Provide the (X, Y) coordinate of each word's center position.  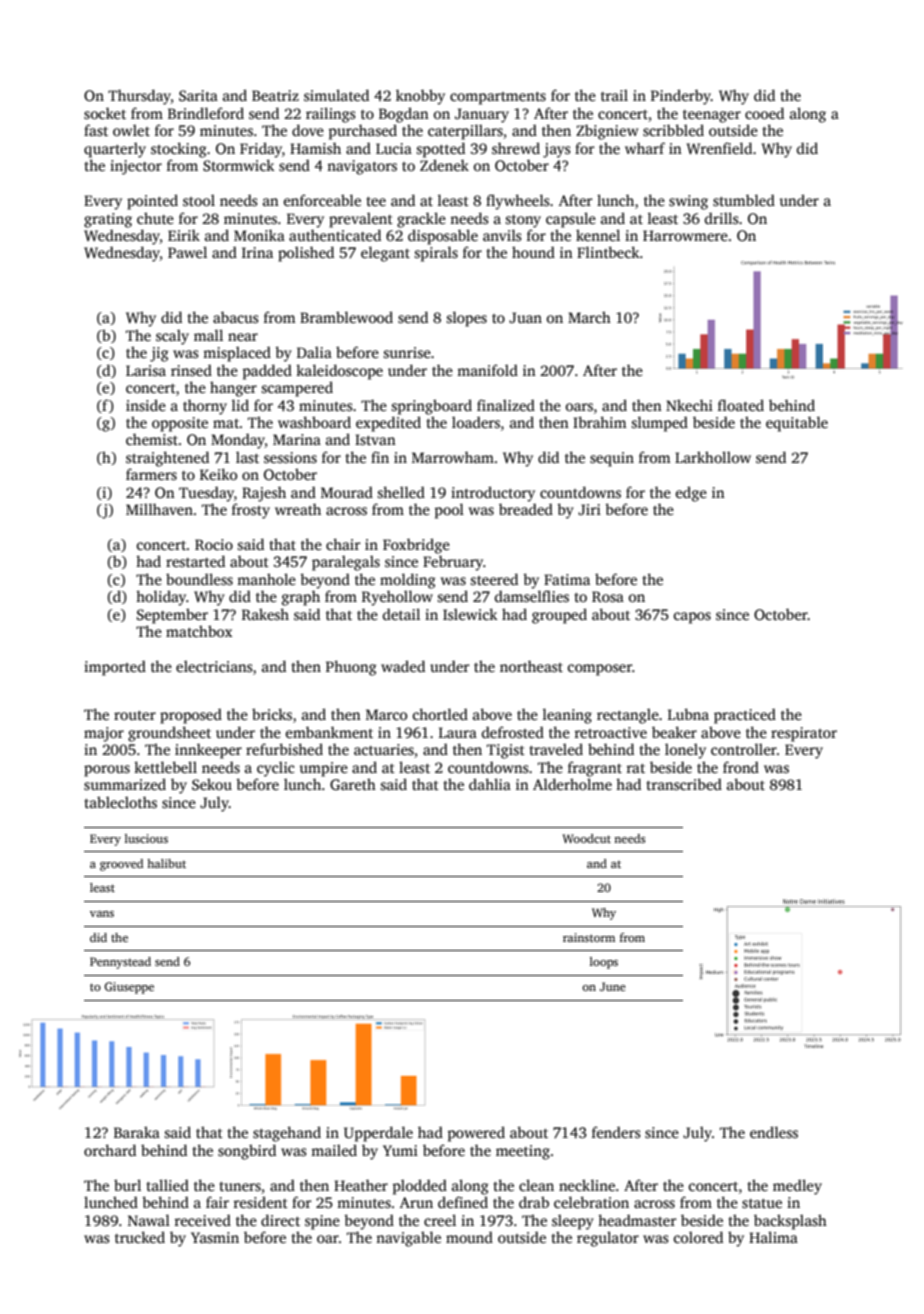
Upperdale (378, 1134)
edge (691, 494)
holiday (161, 598)
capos (692, 618)
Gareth (353, 784)
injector (136, 167)
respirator (804, 734)
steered (494, 579)
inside (146, 405)
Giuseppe (129, 988)
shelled (401, 492)
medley (797, 1187)
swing (688, 202)
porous (107, 771)
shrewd (516, 148)
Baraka (137, 1132)
